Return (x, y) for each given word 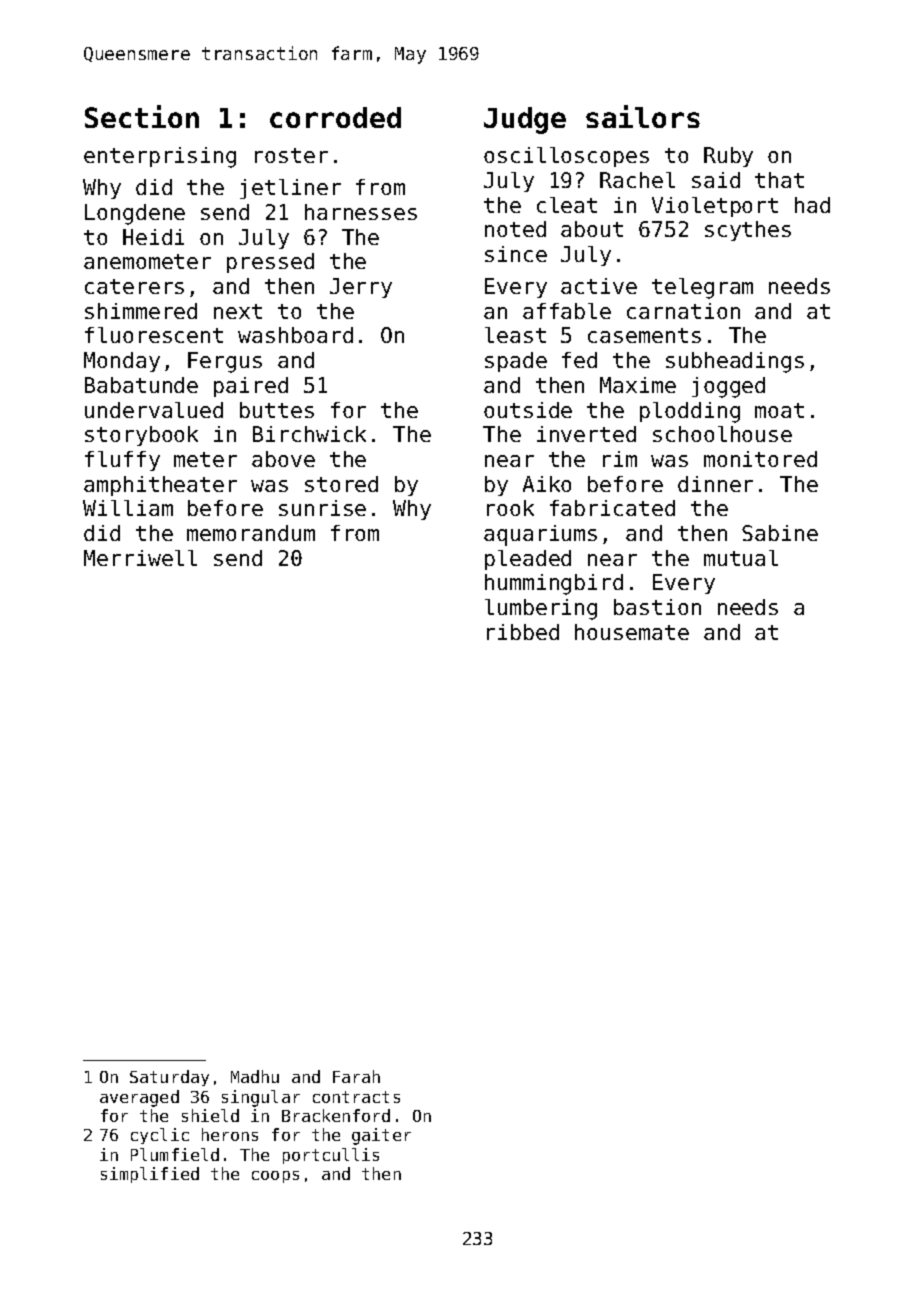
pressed (270, 263)
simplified (150, 1175)
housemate (632, 632)
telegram (702, 288)
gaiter (381, 1136)
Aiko (547, 484)
